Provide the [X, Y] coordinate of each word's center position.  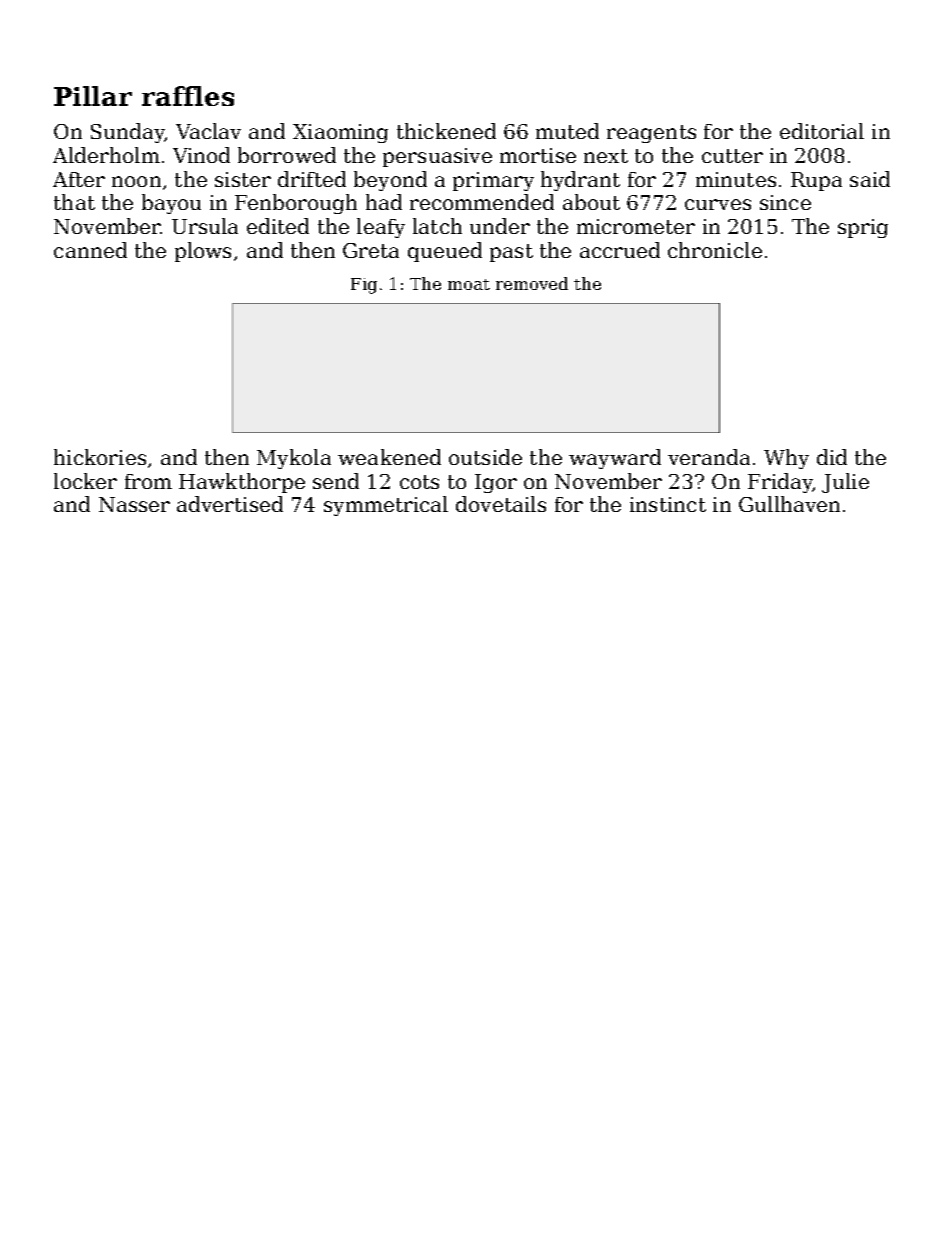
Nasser [134, 504]
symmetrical [386, 506]
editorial [822, 131]
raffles [188, 96]
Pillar [93, 96]
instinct [668, 504]
